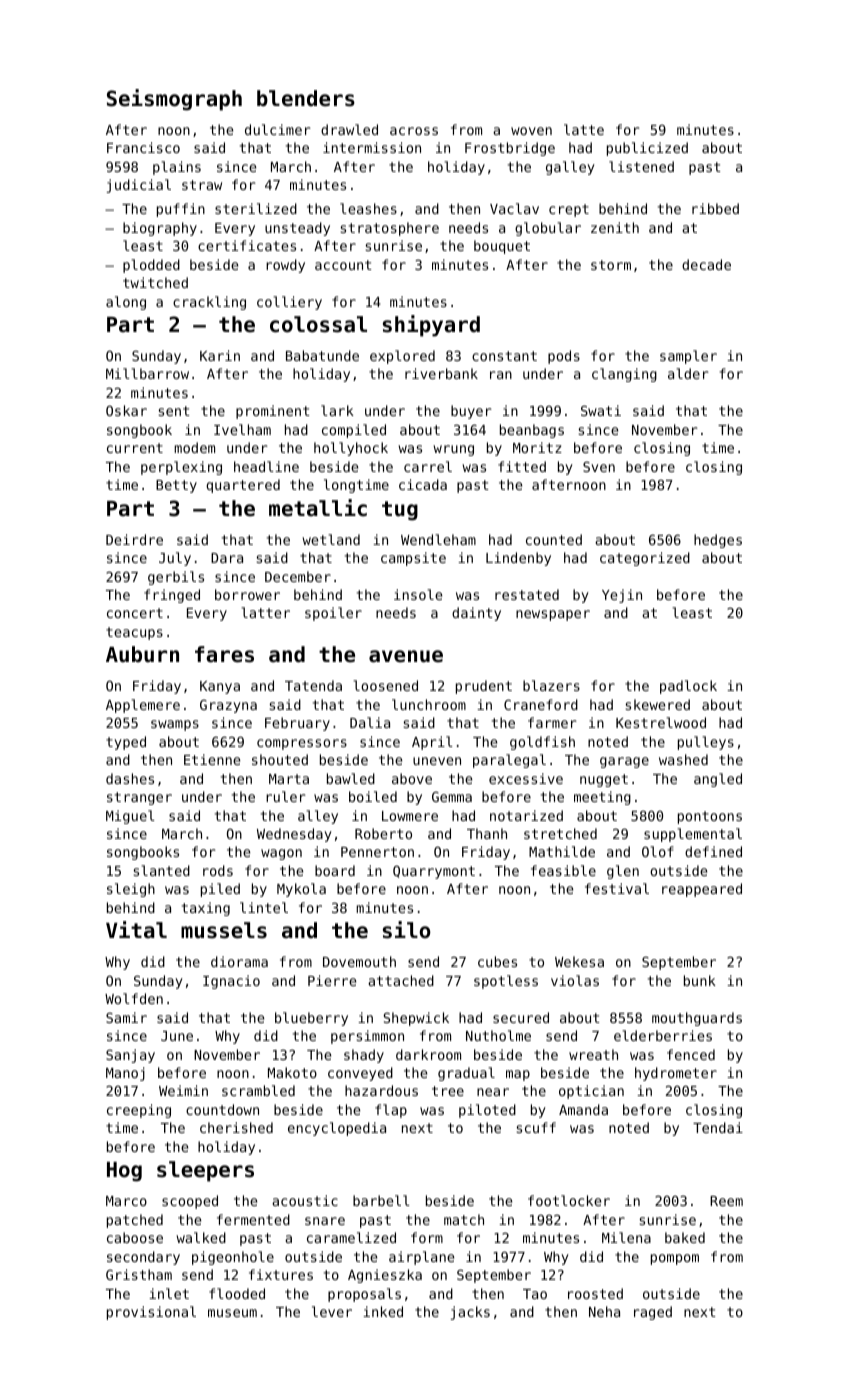 Image resolution: width=849 pixels, height=1400 pixels. Describe the element at coordinates (331, 539) in the screenshot. I see `wetland` at that location.
